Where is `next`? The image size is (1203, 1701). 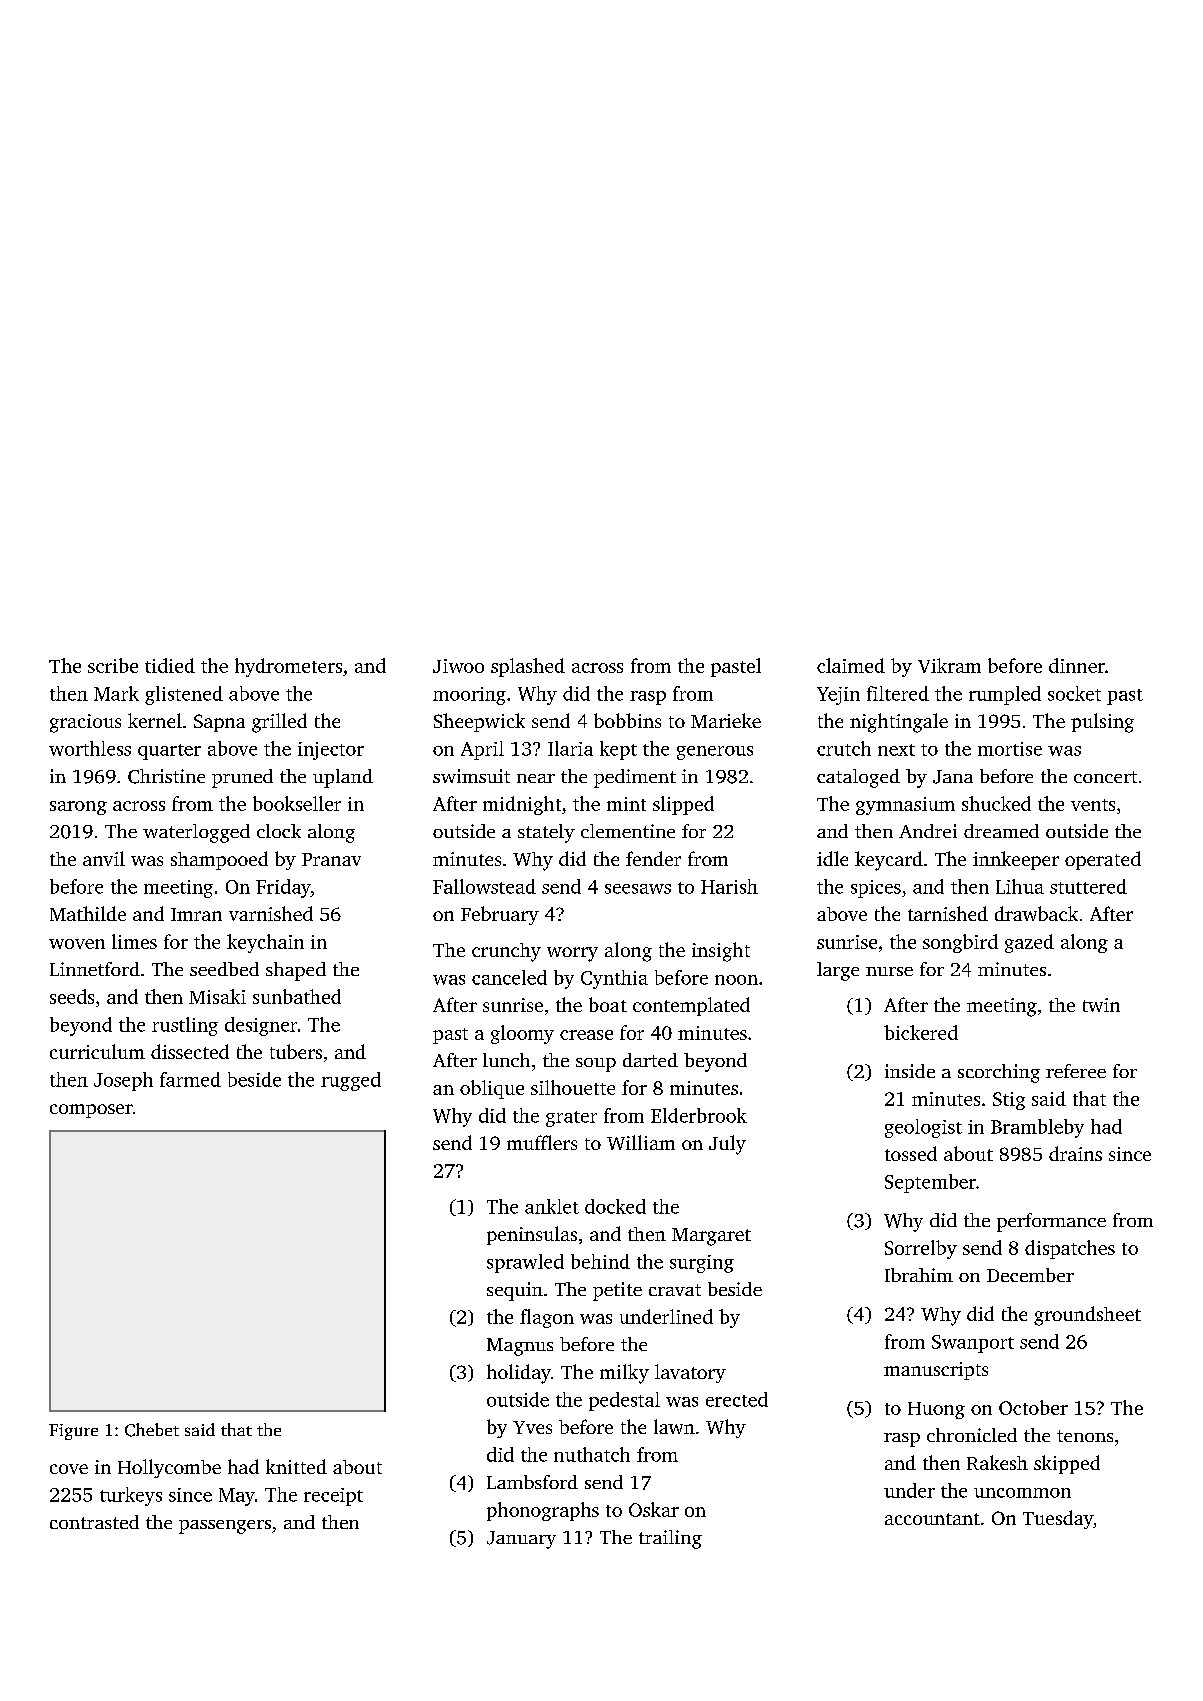
next is located at coordinates (896, 750).
